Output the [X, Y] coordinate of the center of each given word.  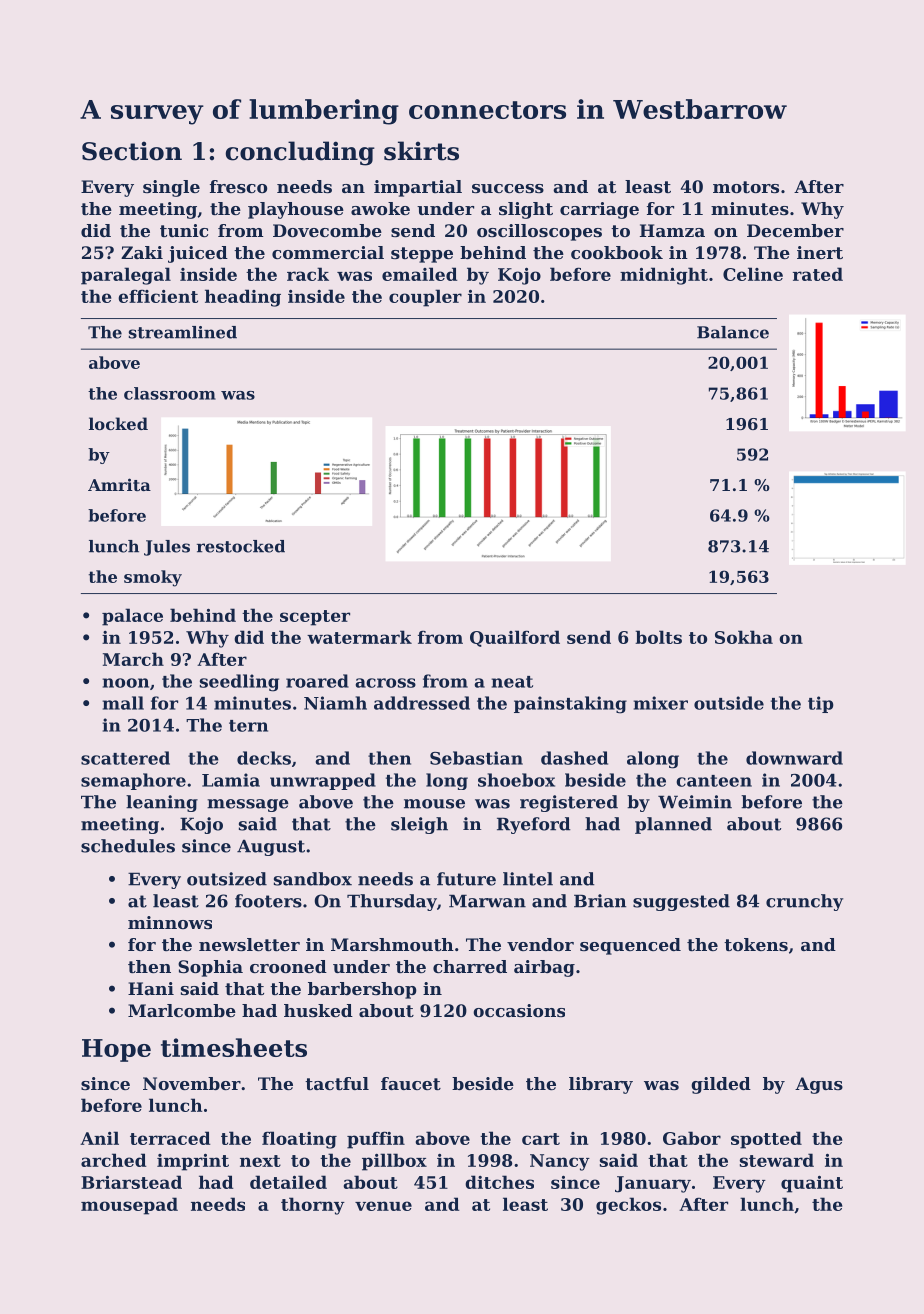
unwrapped [323, 781]
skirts [421, 151]
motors [746, 187]
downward [794, 758]
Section [132, 151]
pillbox [394, 1162]
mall [123, 703]
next [260, 1161]
